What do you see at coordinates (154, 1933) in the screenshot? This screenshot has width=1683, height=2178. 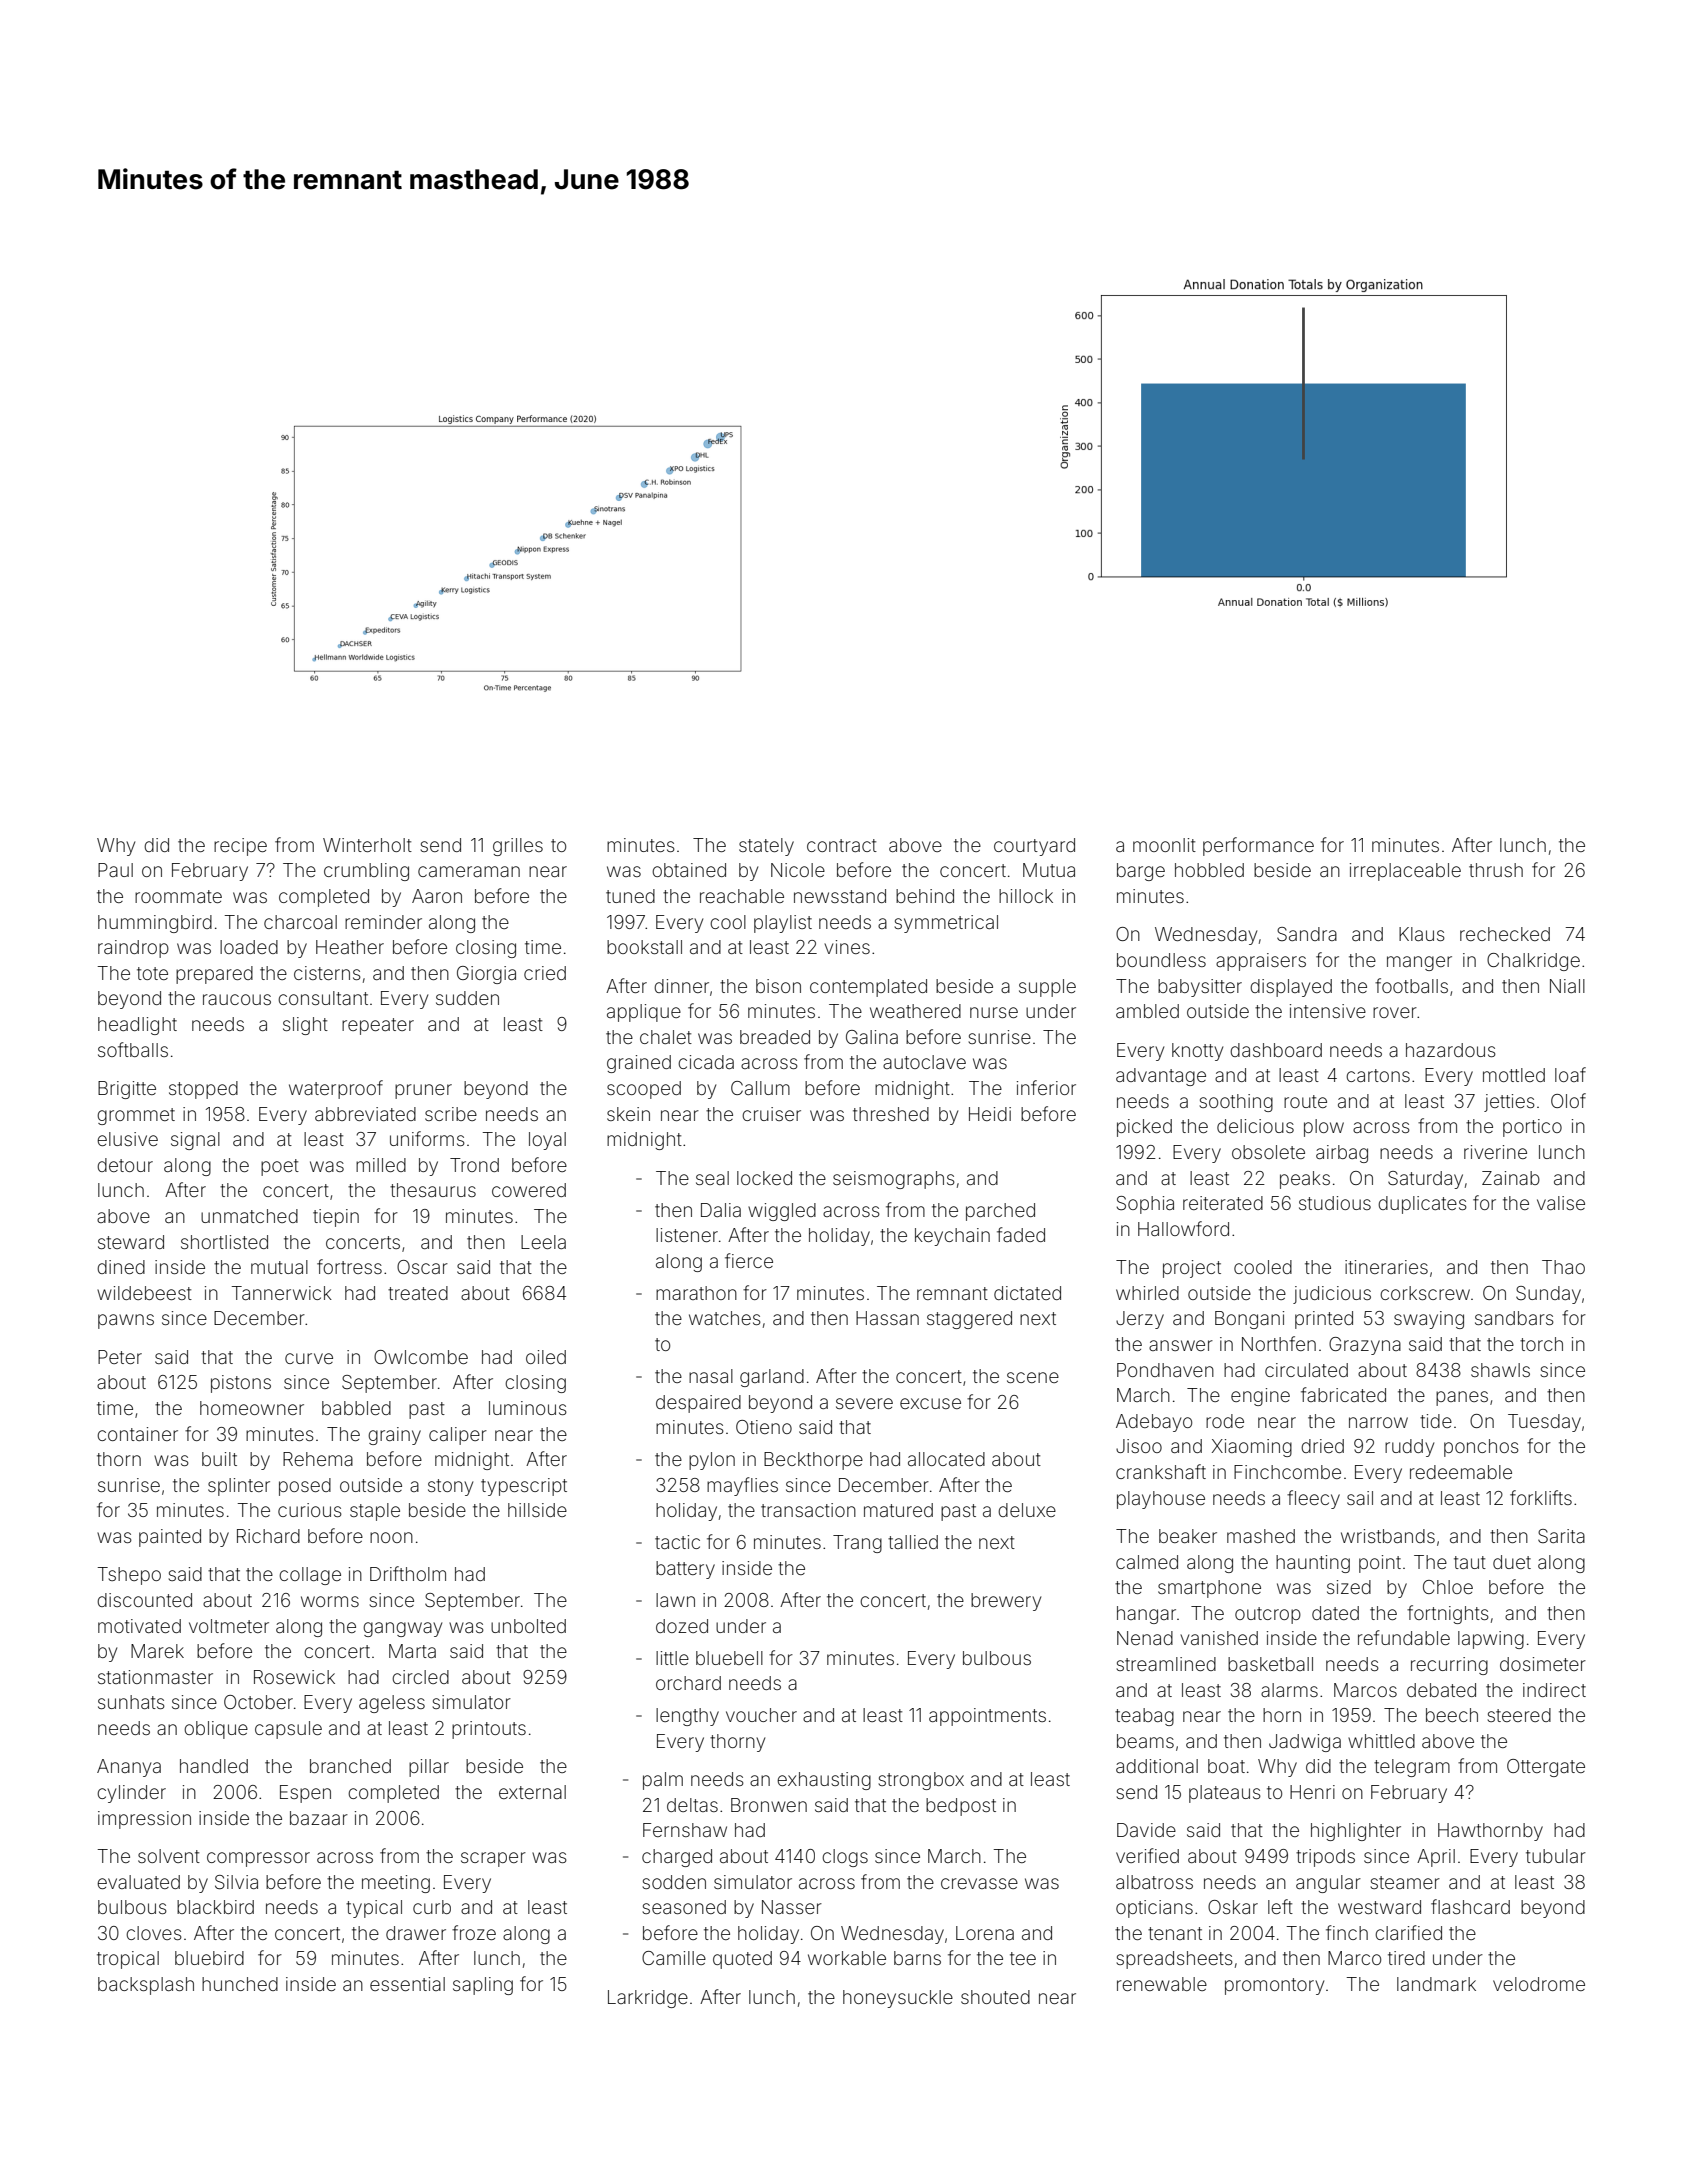 I see `cloves` at bounding box center [154, 1933].
